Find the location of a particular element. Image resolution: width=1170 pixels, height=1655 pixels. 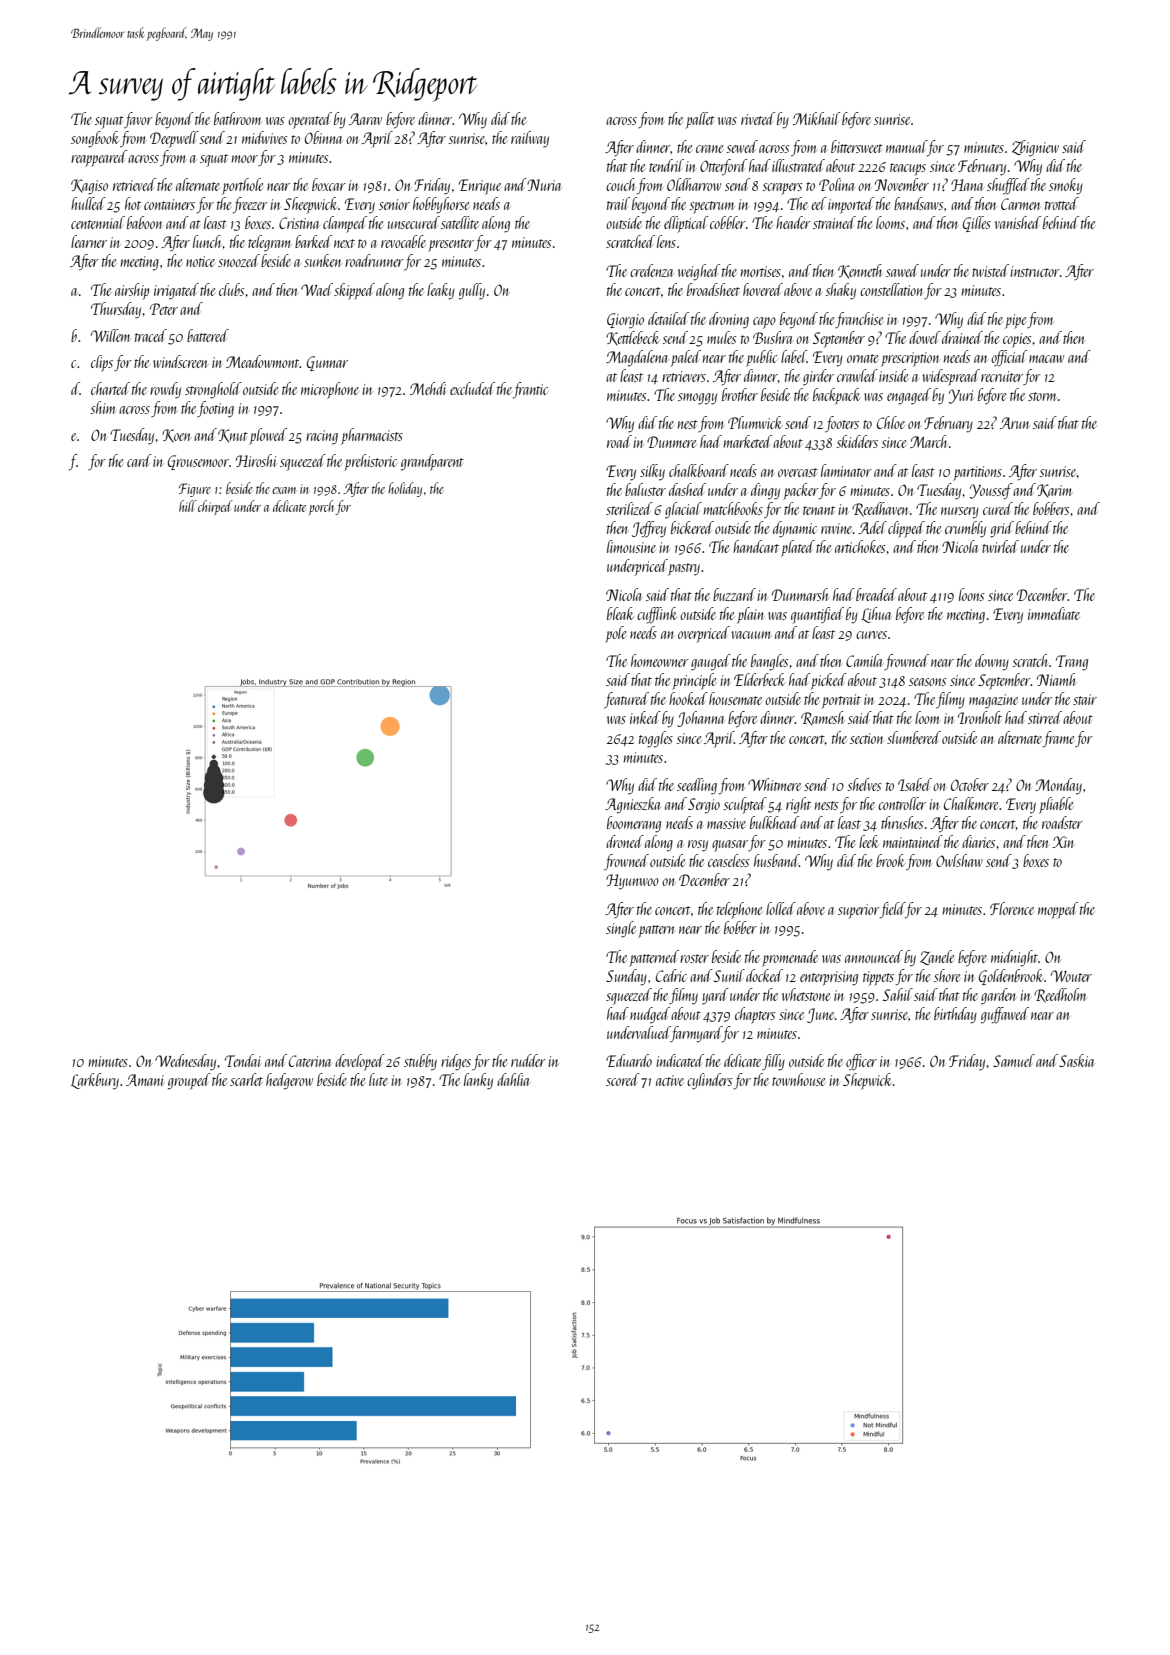

plated is located at coordinates (798, 548).
